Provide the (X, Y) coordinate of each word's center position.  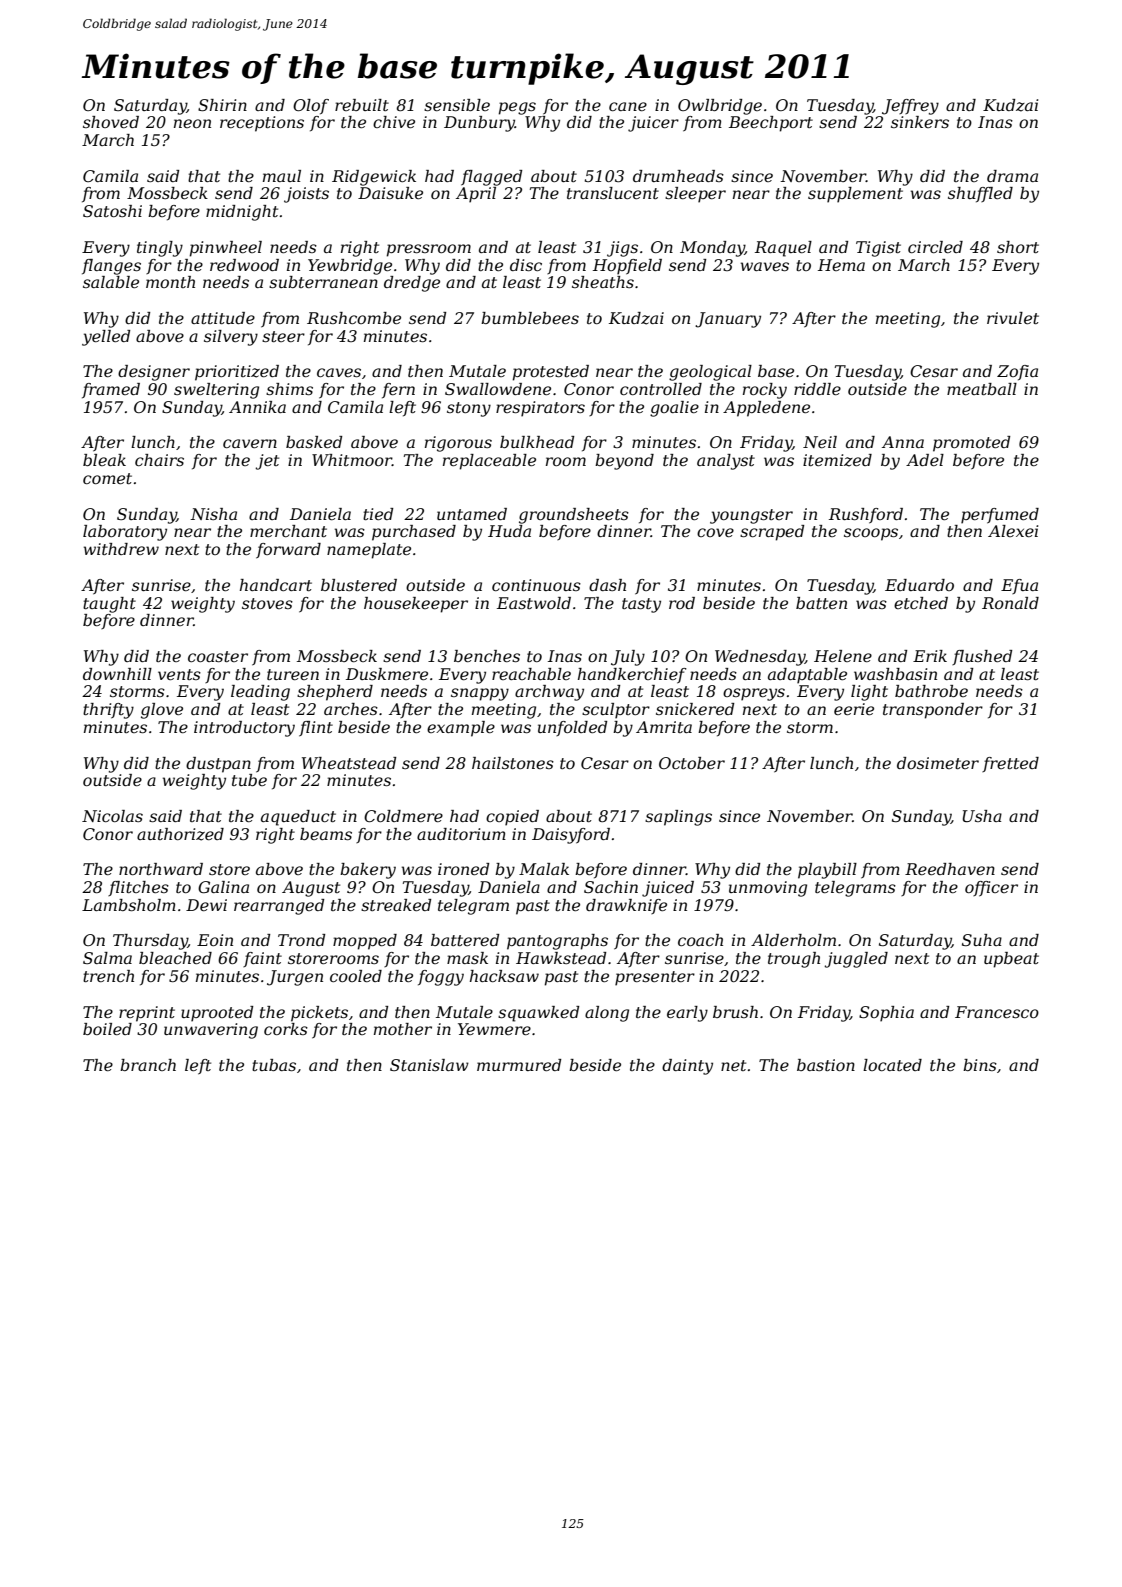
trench (108, 976)
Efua (1019, 586)
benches (487, 656)
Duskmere (387, 674)
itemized (837, 460)
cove (715, 532)
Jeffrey (910, 107)
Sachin (611, 887)
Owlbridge (720, 107)
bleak (104, 460)
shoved (111, 122)
